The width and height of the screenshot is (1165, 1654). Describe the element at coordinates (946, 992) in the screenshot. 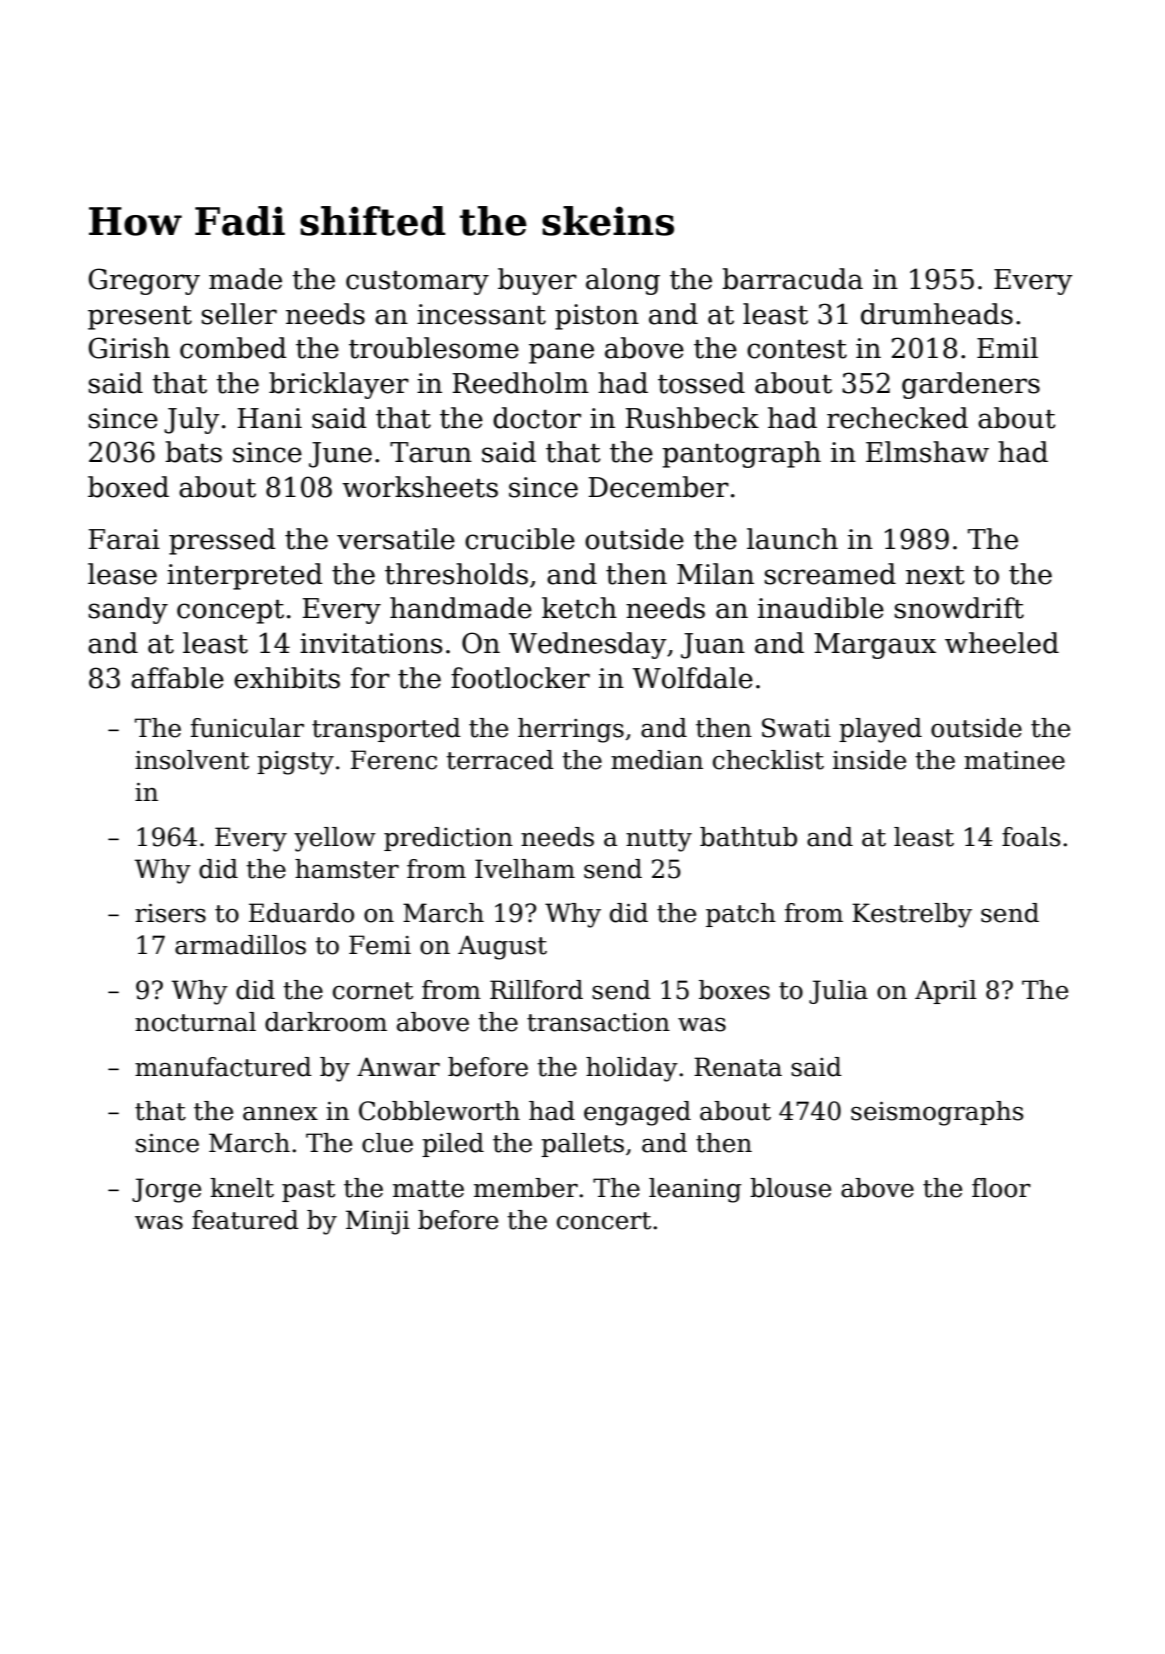

I see `April` at that location.
